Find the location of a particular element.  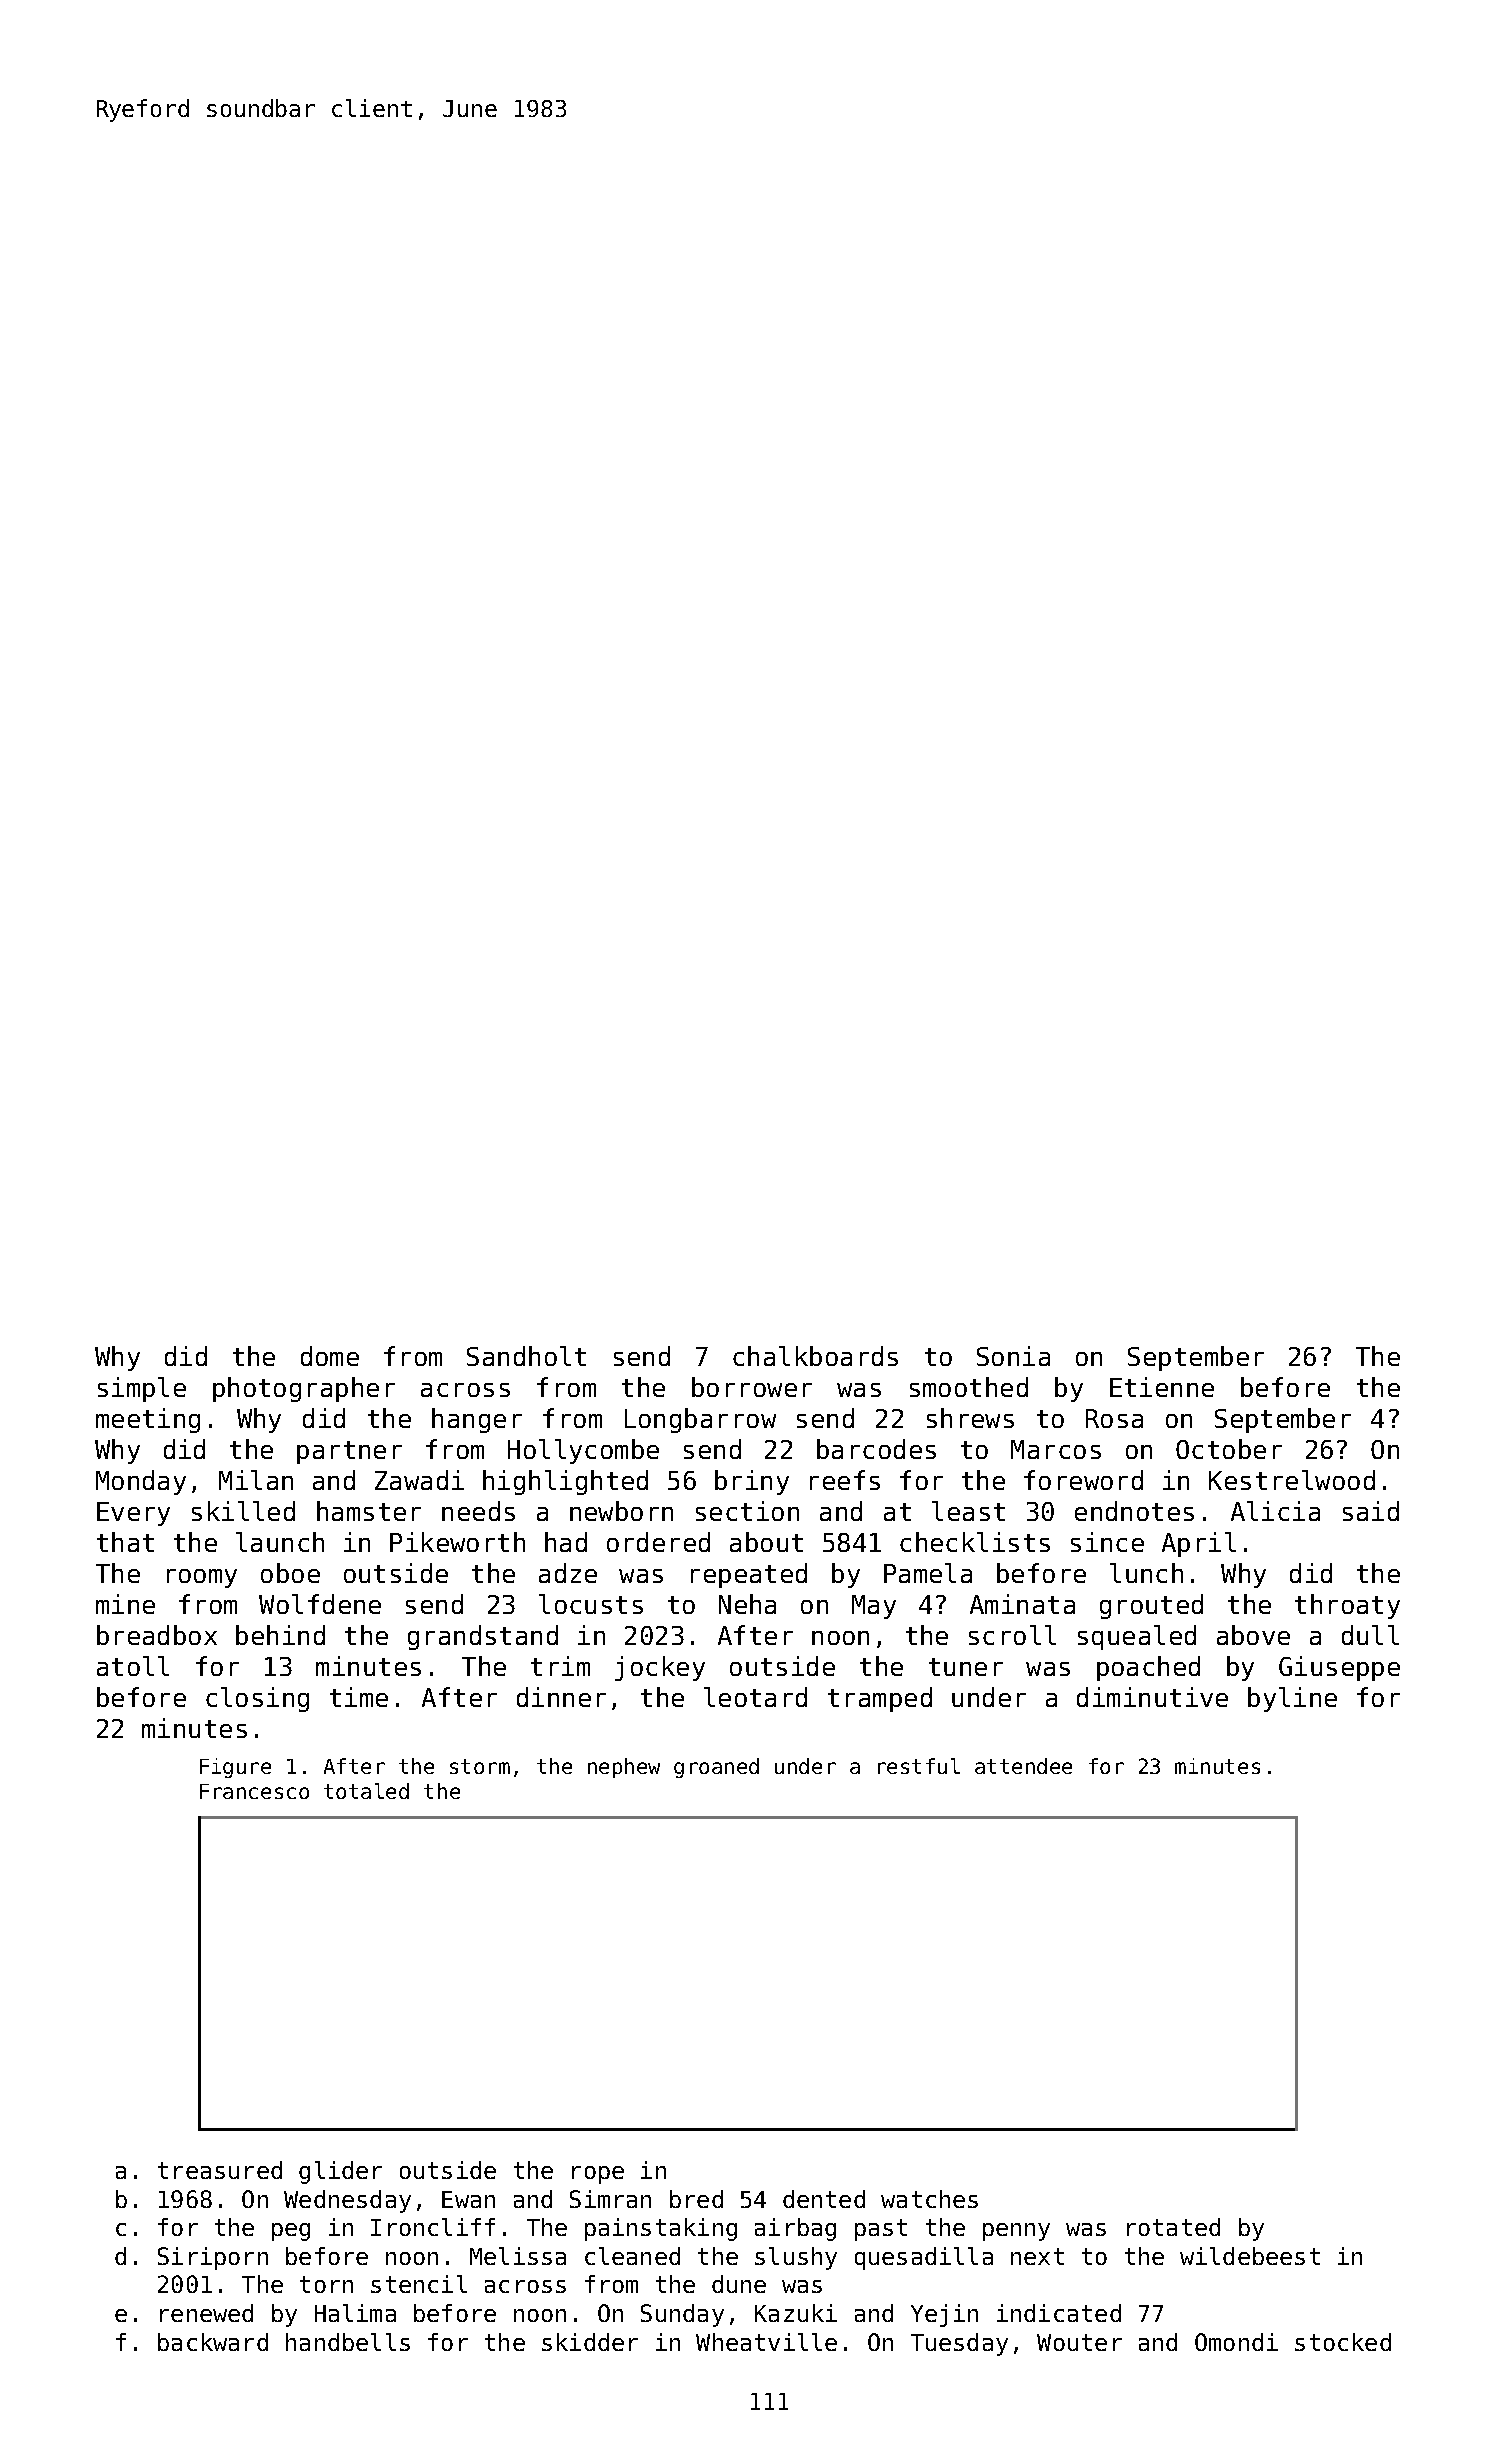

watches is located at coordinates (929, 2199).
